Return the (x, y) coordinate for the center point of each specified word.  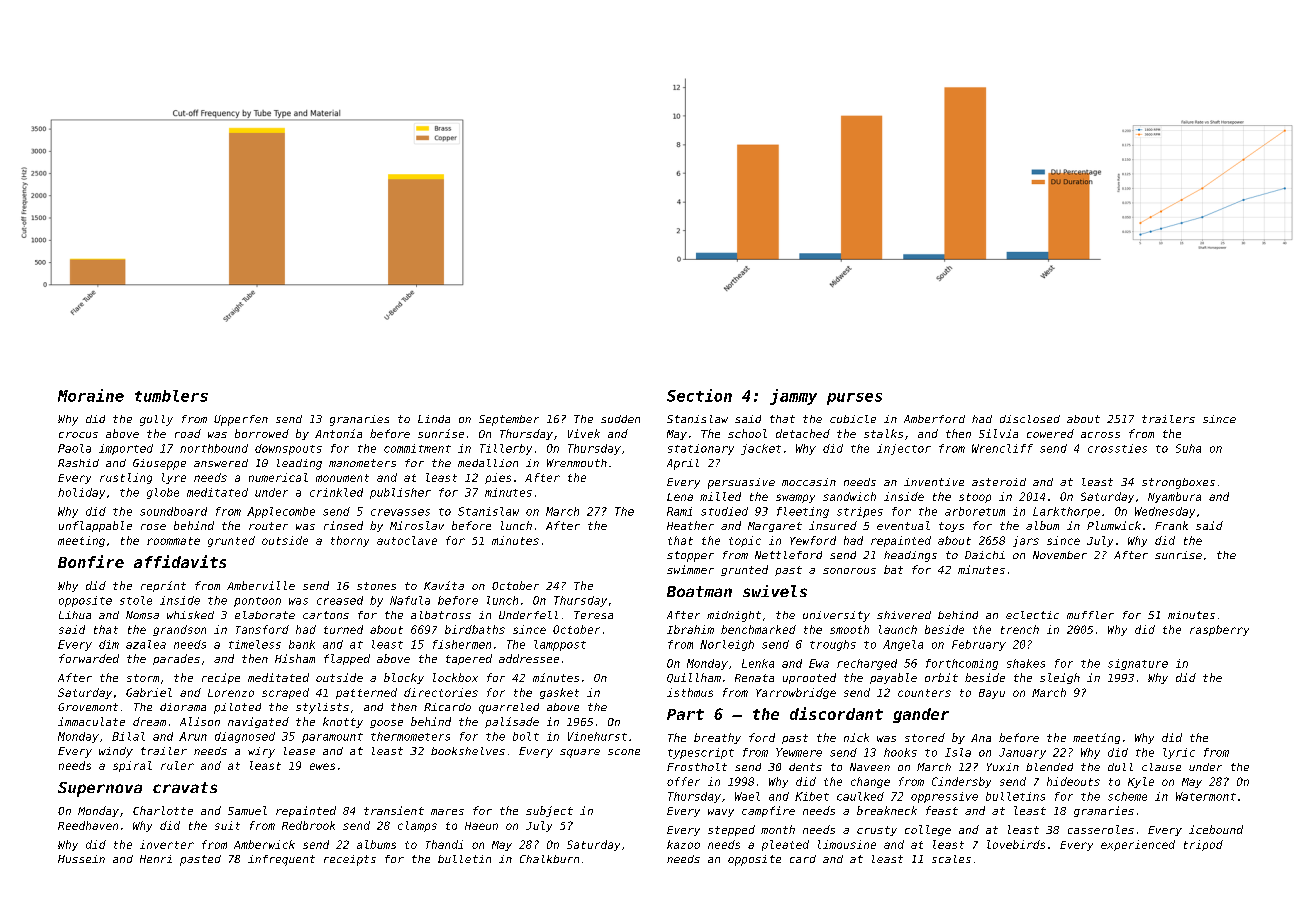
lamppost (560, 645)
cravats (185, 787)
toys (951, 527)
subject (549, 811)
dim (109, 644)
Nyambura (1174, 497)
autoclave (407, 540)
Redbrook (308, 825)
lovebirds (1016, 844)
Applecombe (281, 512)
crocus (78, 435)
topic (745, 541)
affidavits (180, 561)
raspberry (1219, 630)
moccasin (809, 482)
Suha (1188, 448)
